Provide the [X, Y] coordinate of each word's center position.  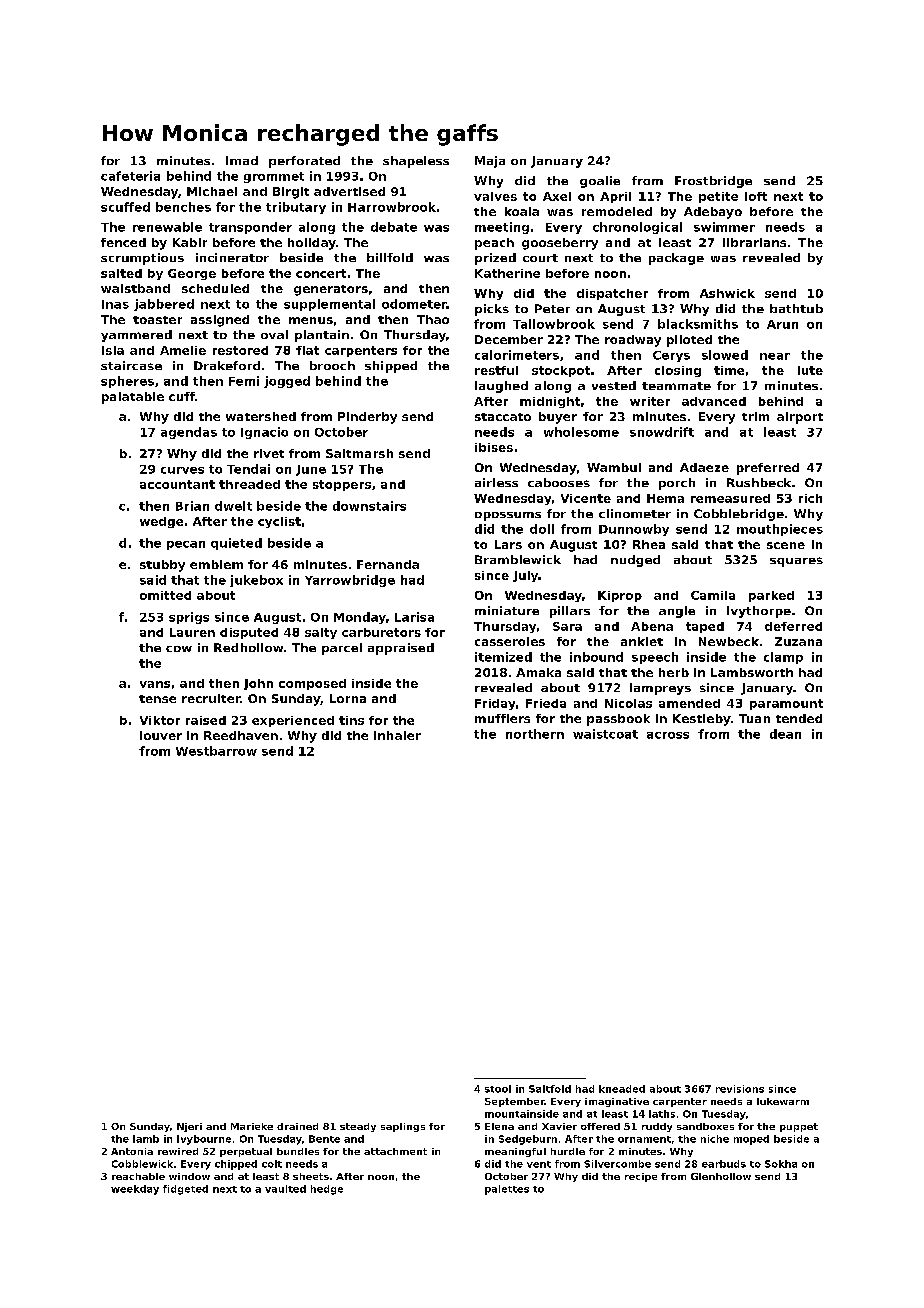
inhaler [397, 735]
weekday [135, 1190]
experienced [293, 721]
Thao [433, 319]
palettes [507, 1190]
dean [785, 734]
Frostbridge [713, 182]
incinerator [232, 257]
